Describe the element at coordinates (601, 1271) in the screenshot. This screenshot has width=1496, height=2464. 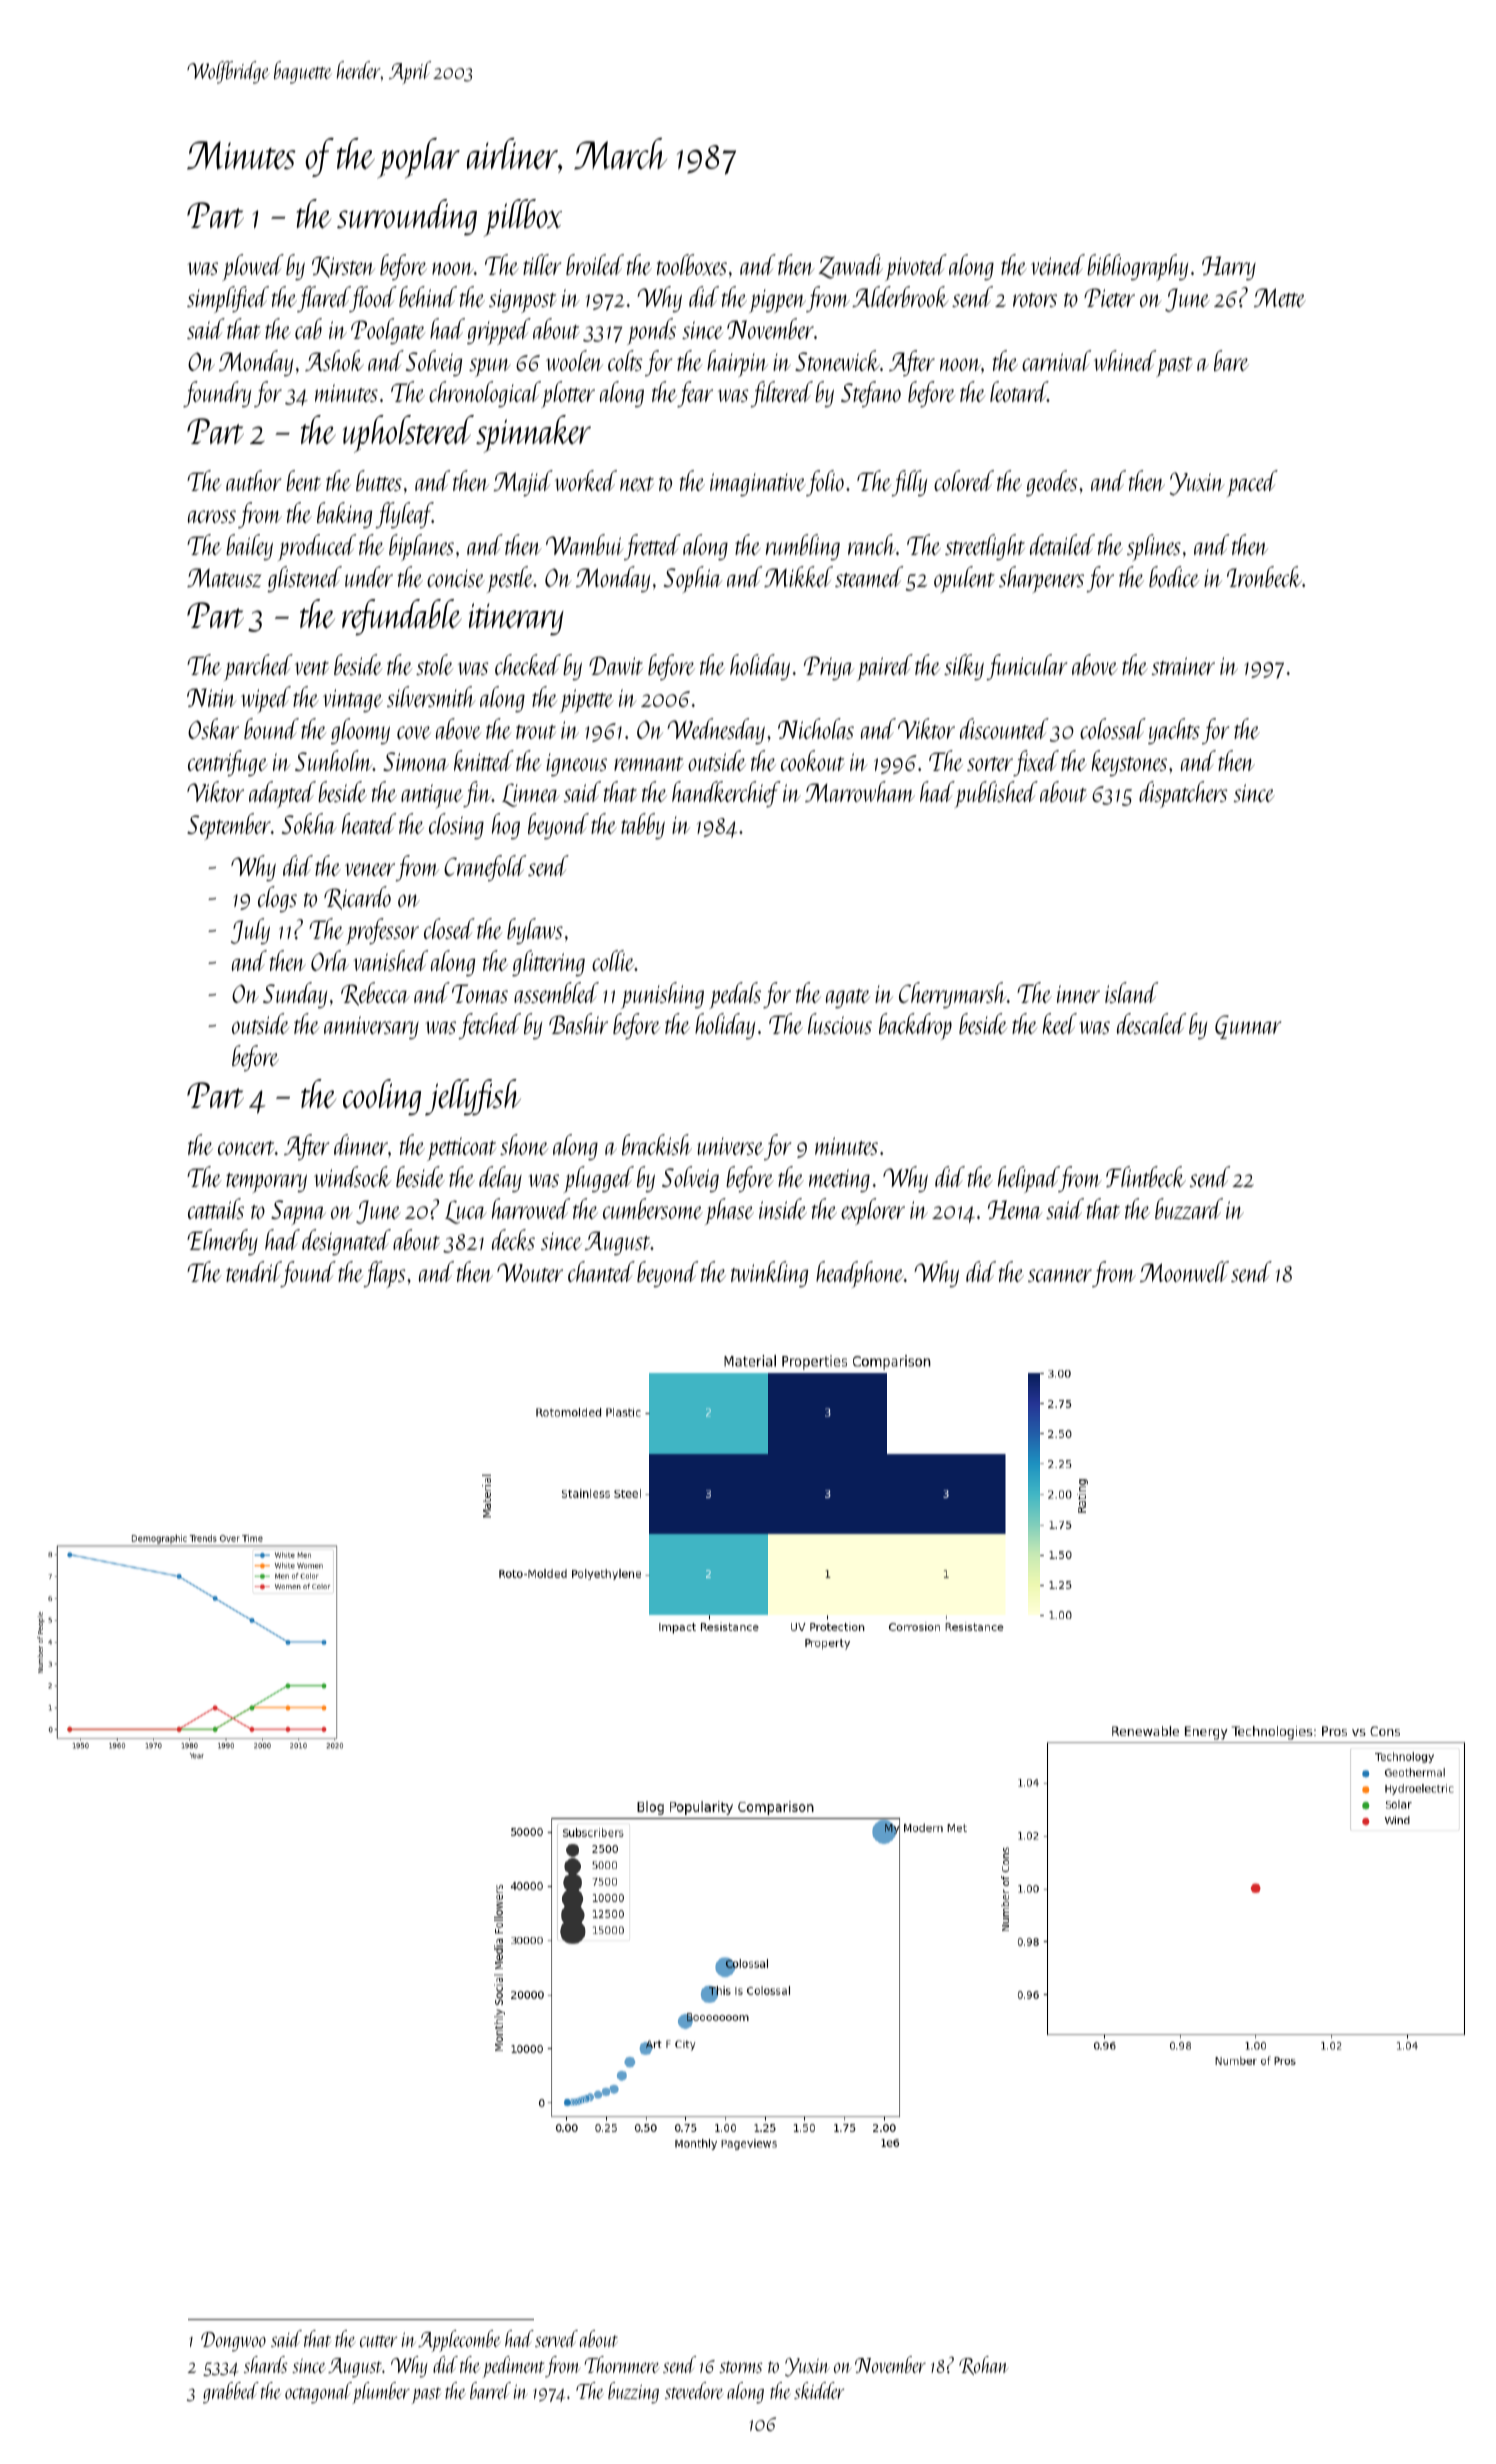
I see `chanted` at that location.
